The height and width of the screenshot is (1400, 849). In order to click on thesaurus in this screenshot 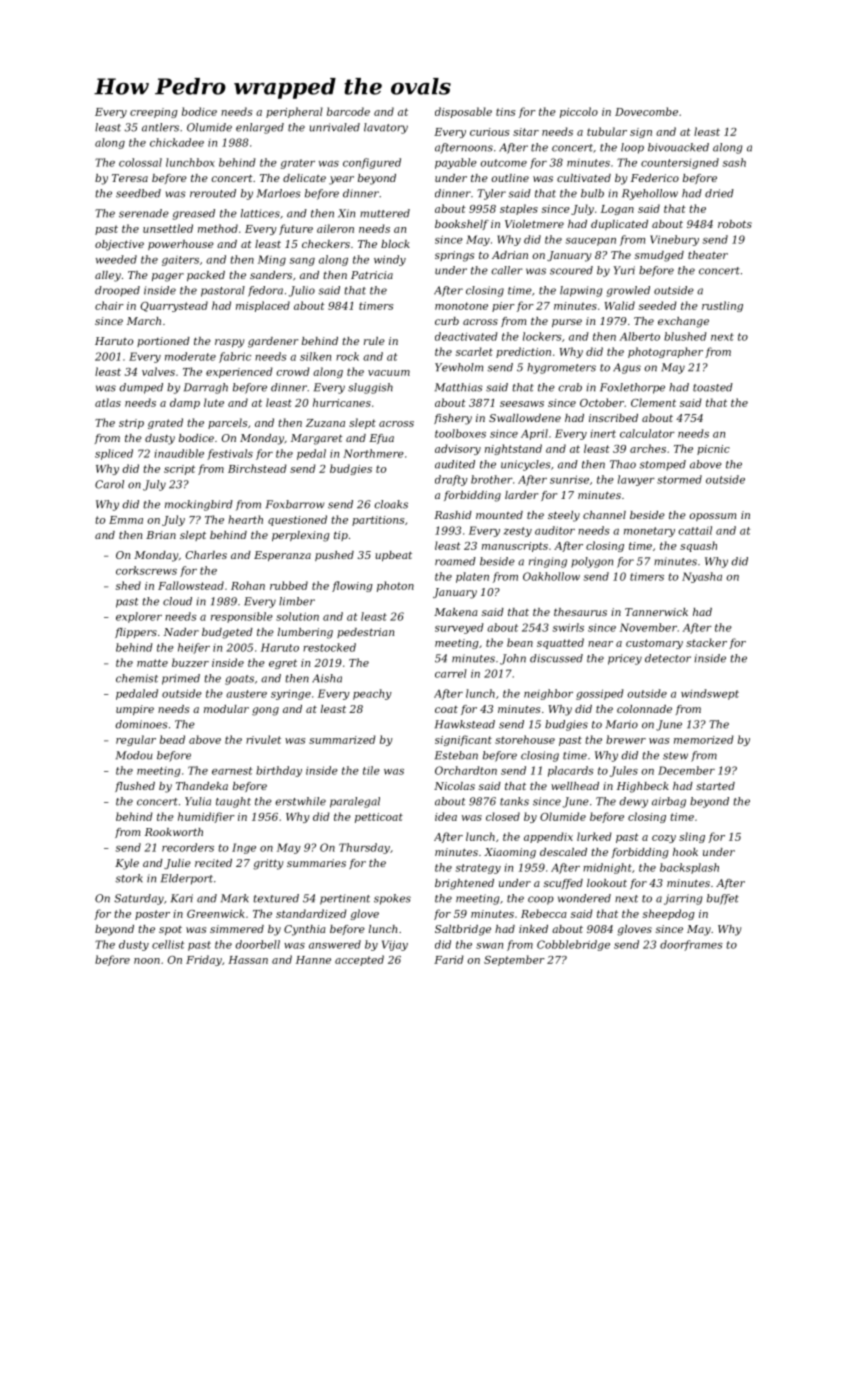, I will do `click(580, 612)`.
